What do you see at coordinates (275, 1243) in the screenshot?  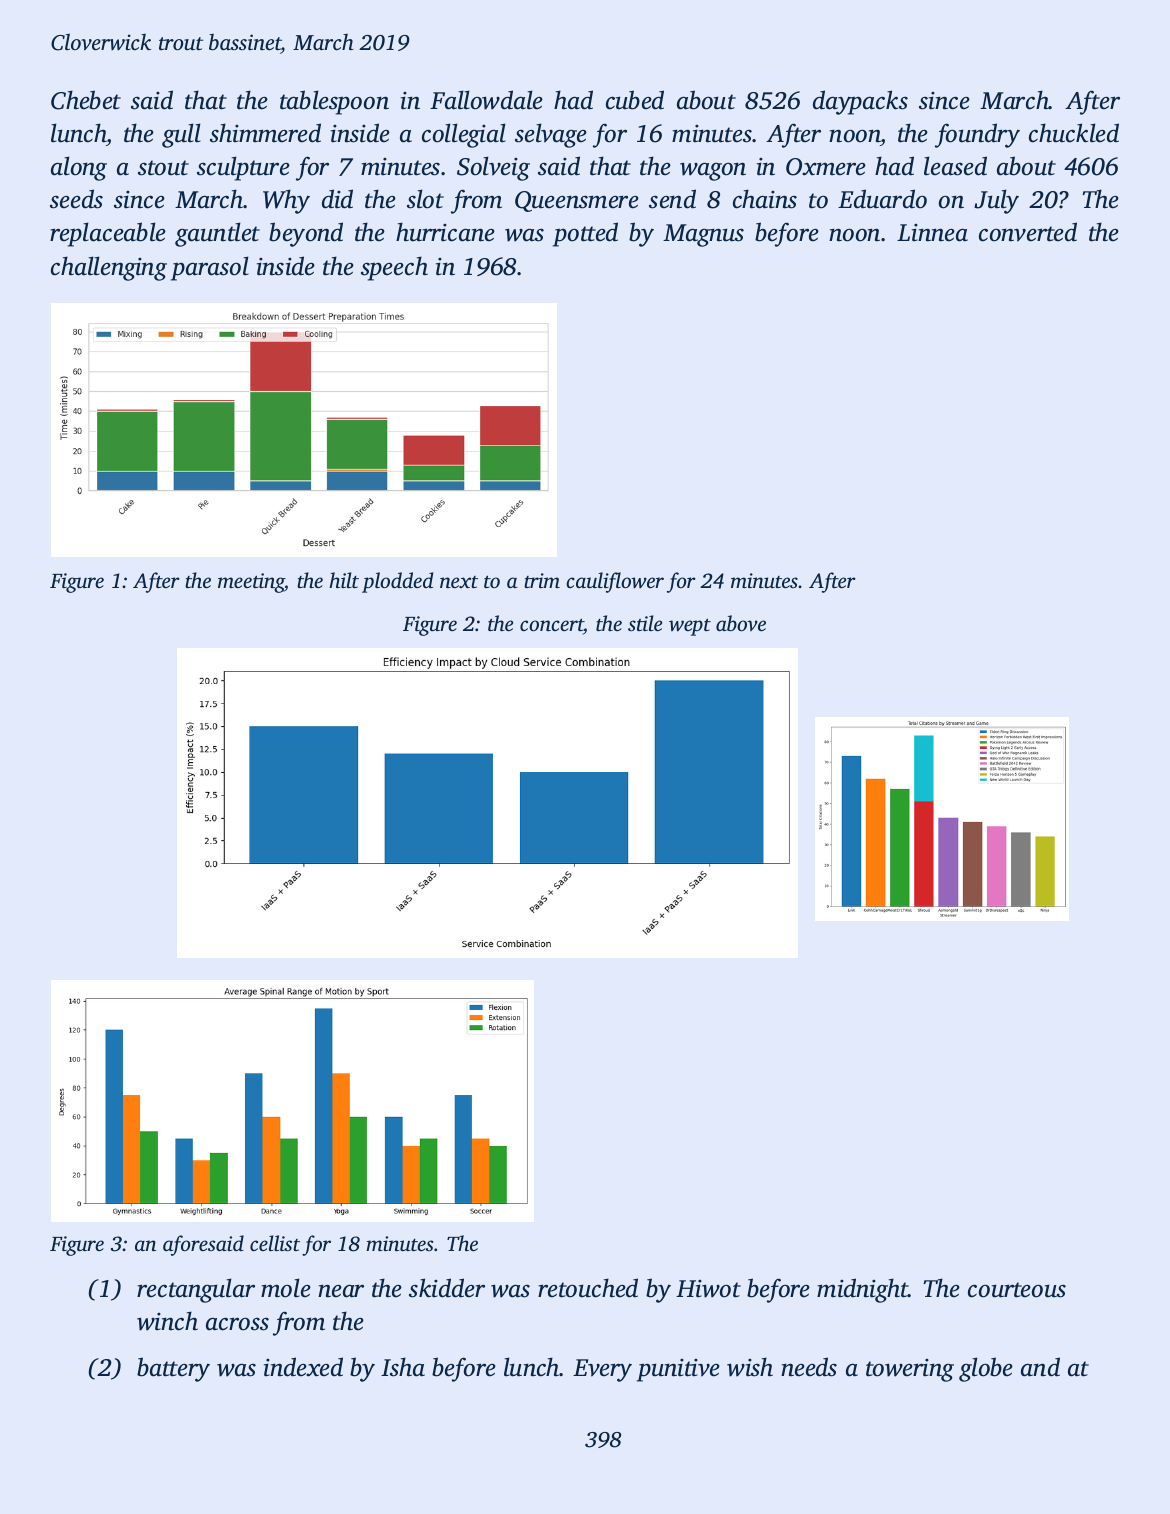 I see `cellist` at bounding box center [275, 1243].
